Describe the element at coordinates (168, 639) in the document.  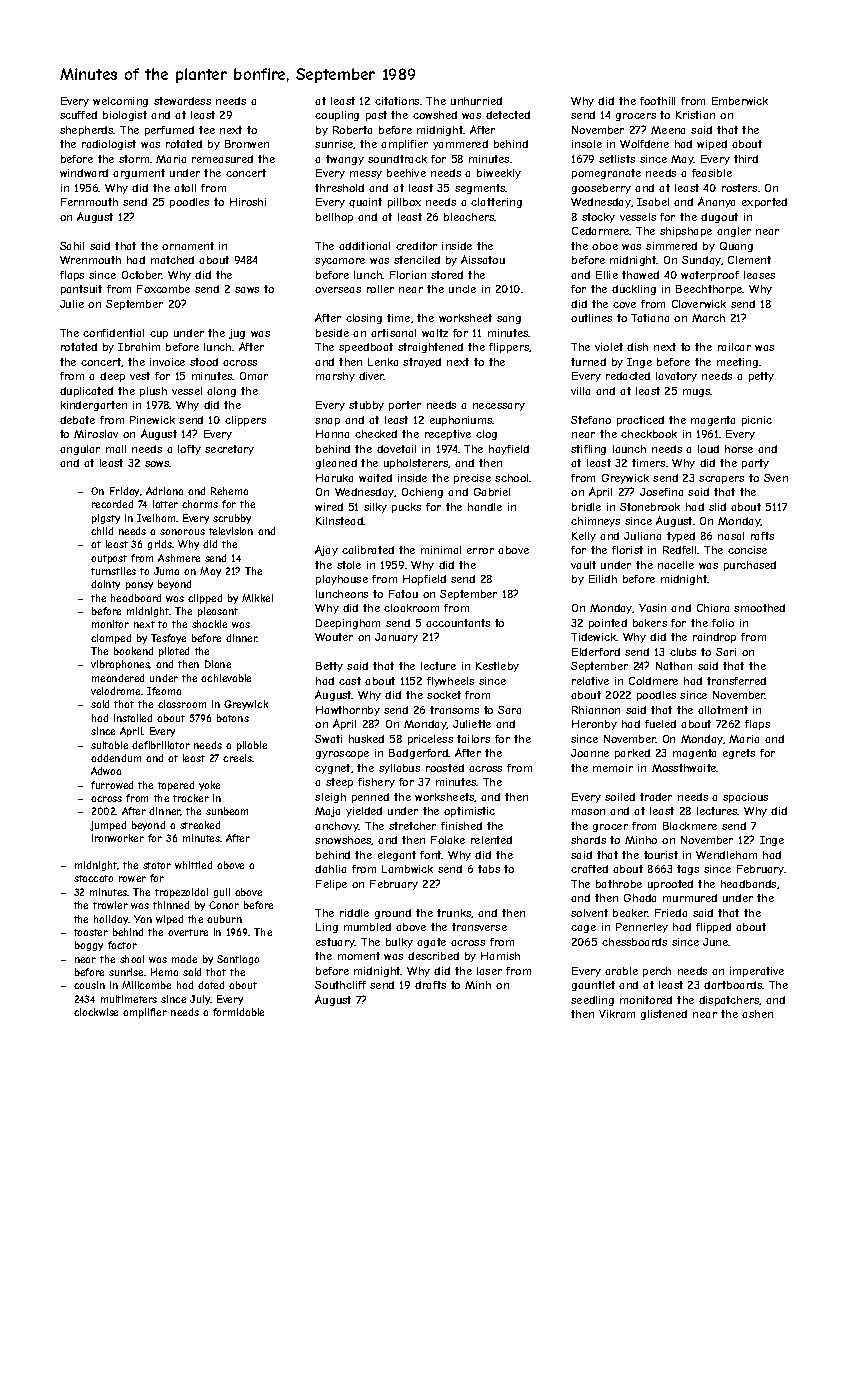
I see `Tesfaye` at that location.
